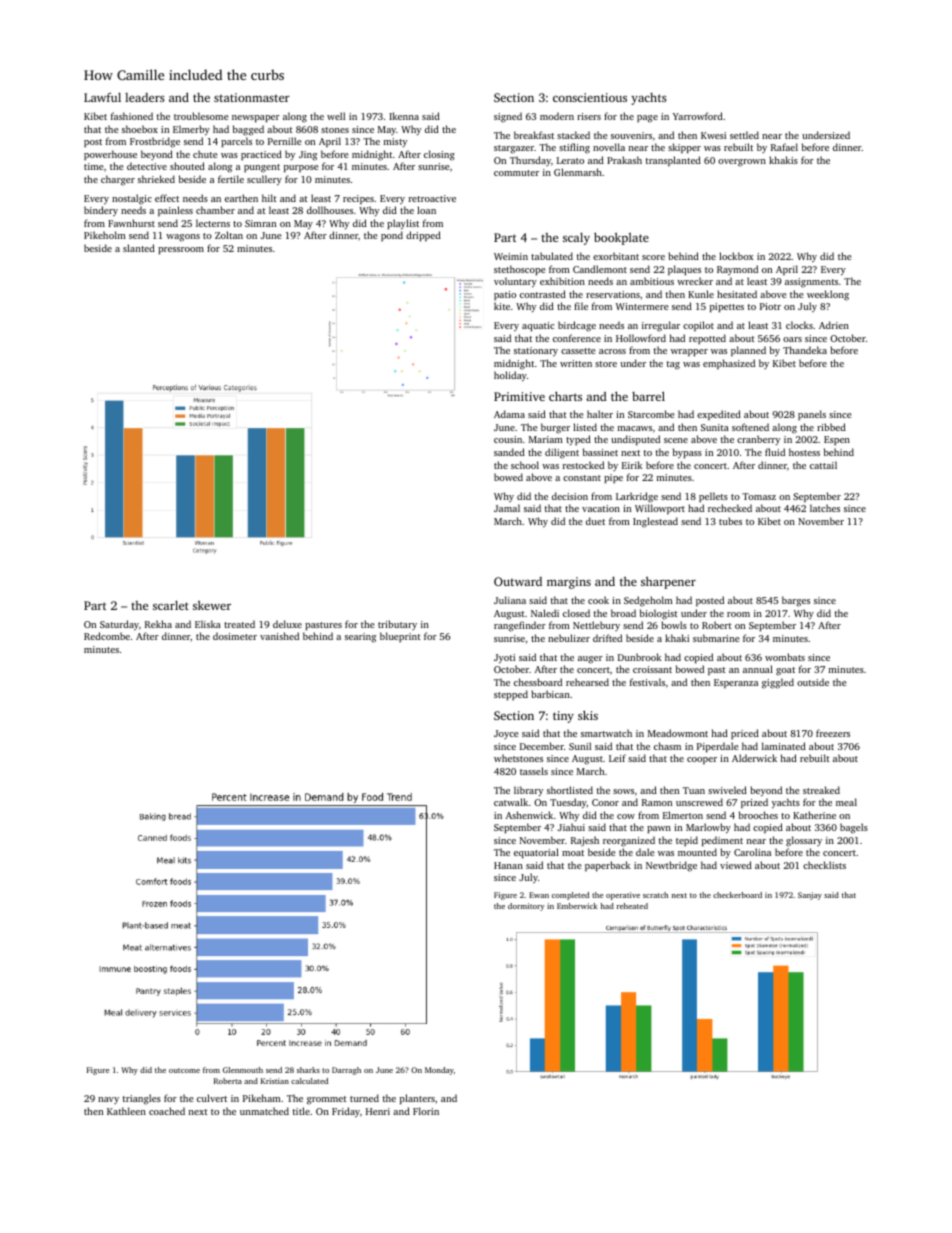  Describe the element at coordinates (590, 97) in the screenshot. I see `conscientious` at that location.
